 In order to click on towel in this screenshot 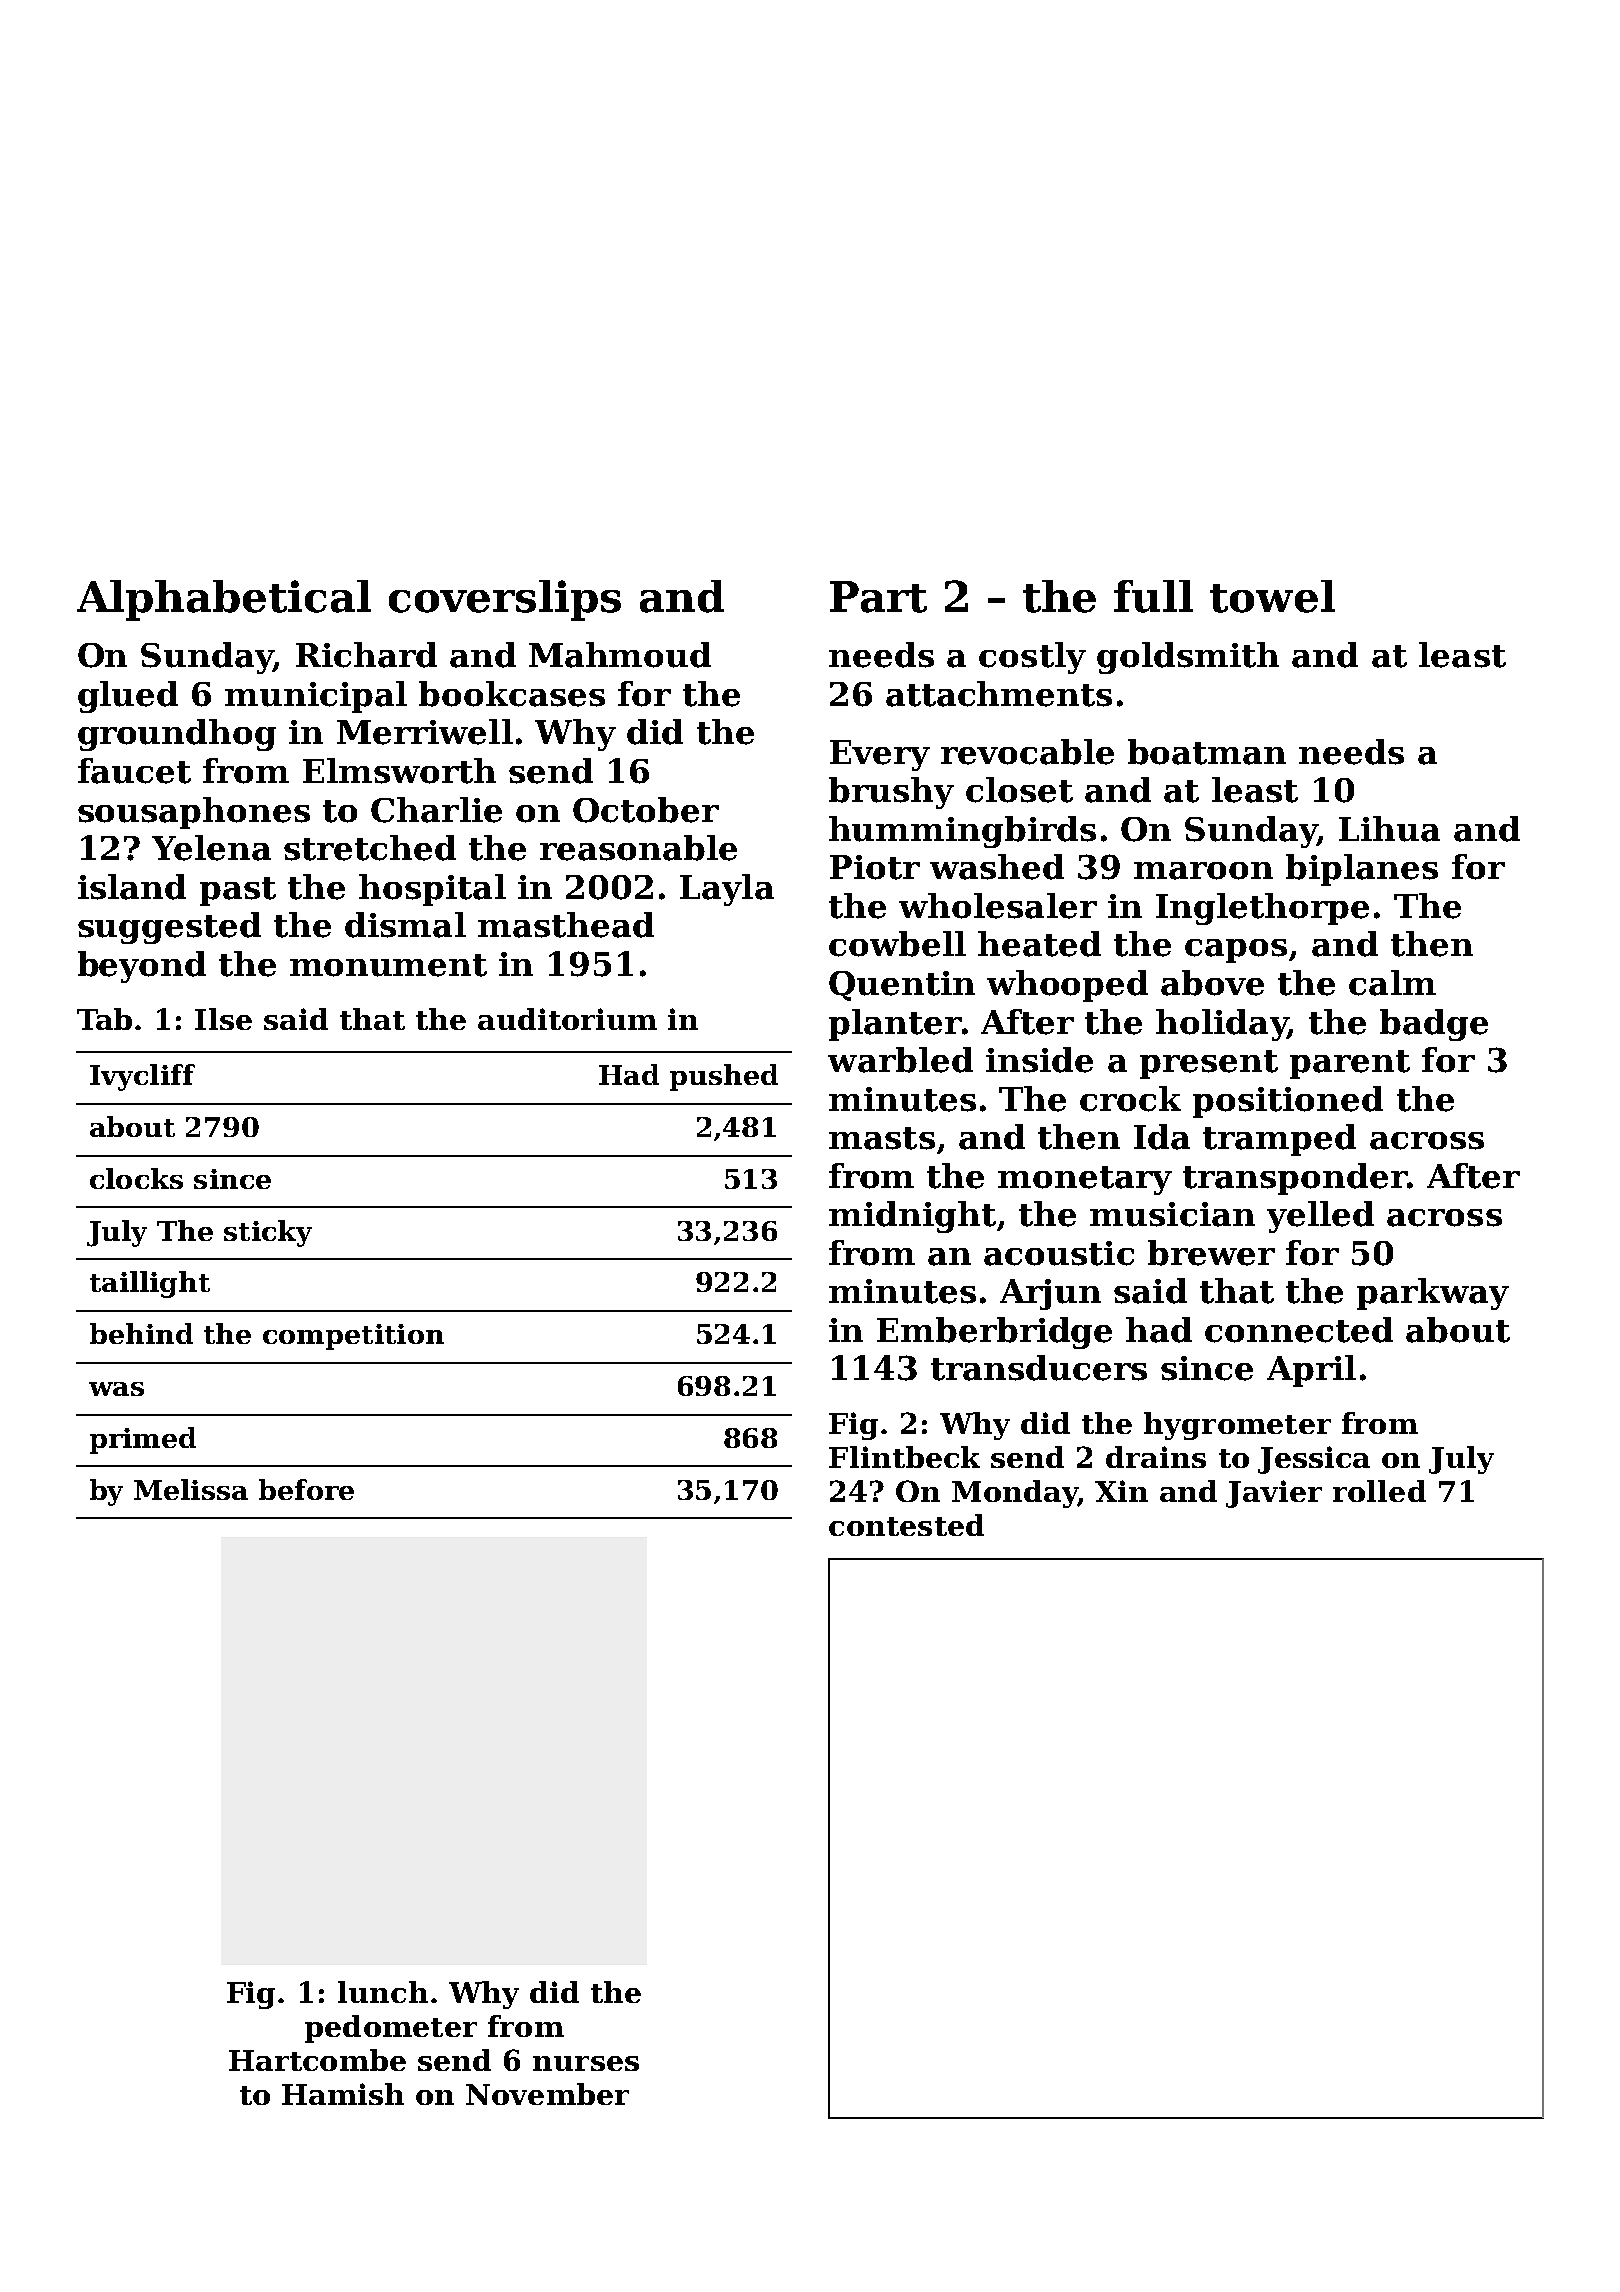, I will do `click(1272, 596)`.
